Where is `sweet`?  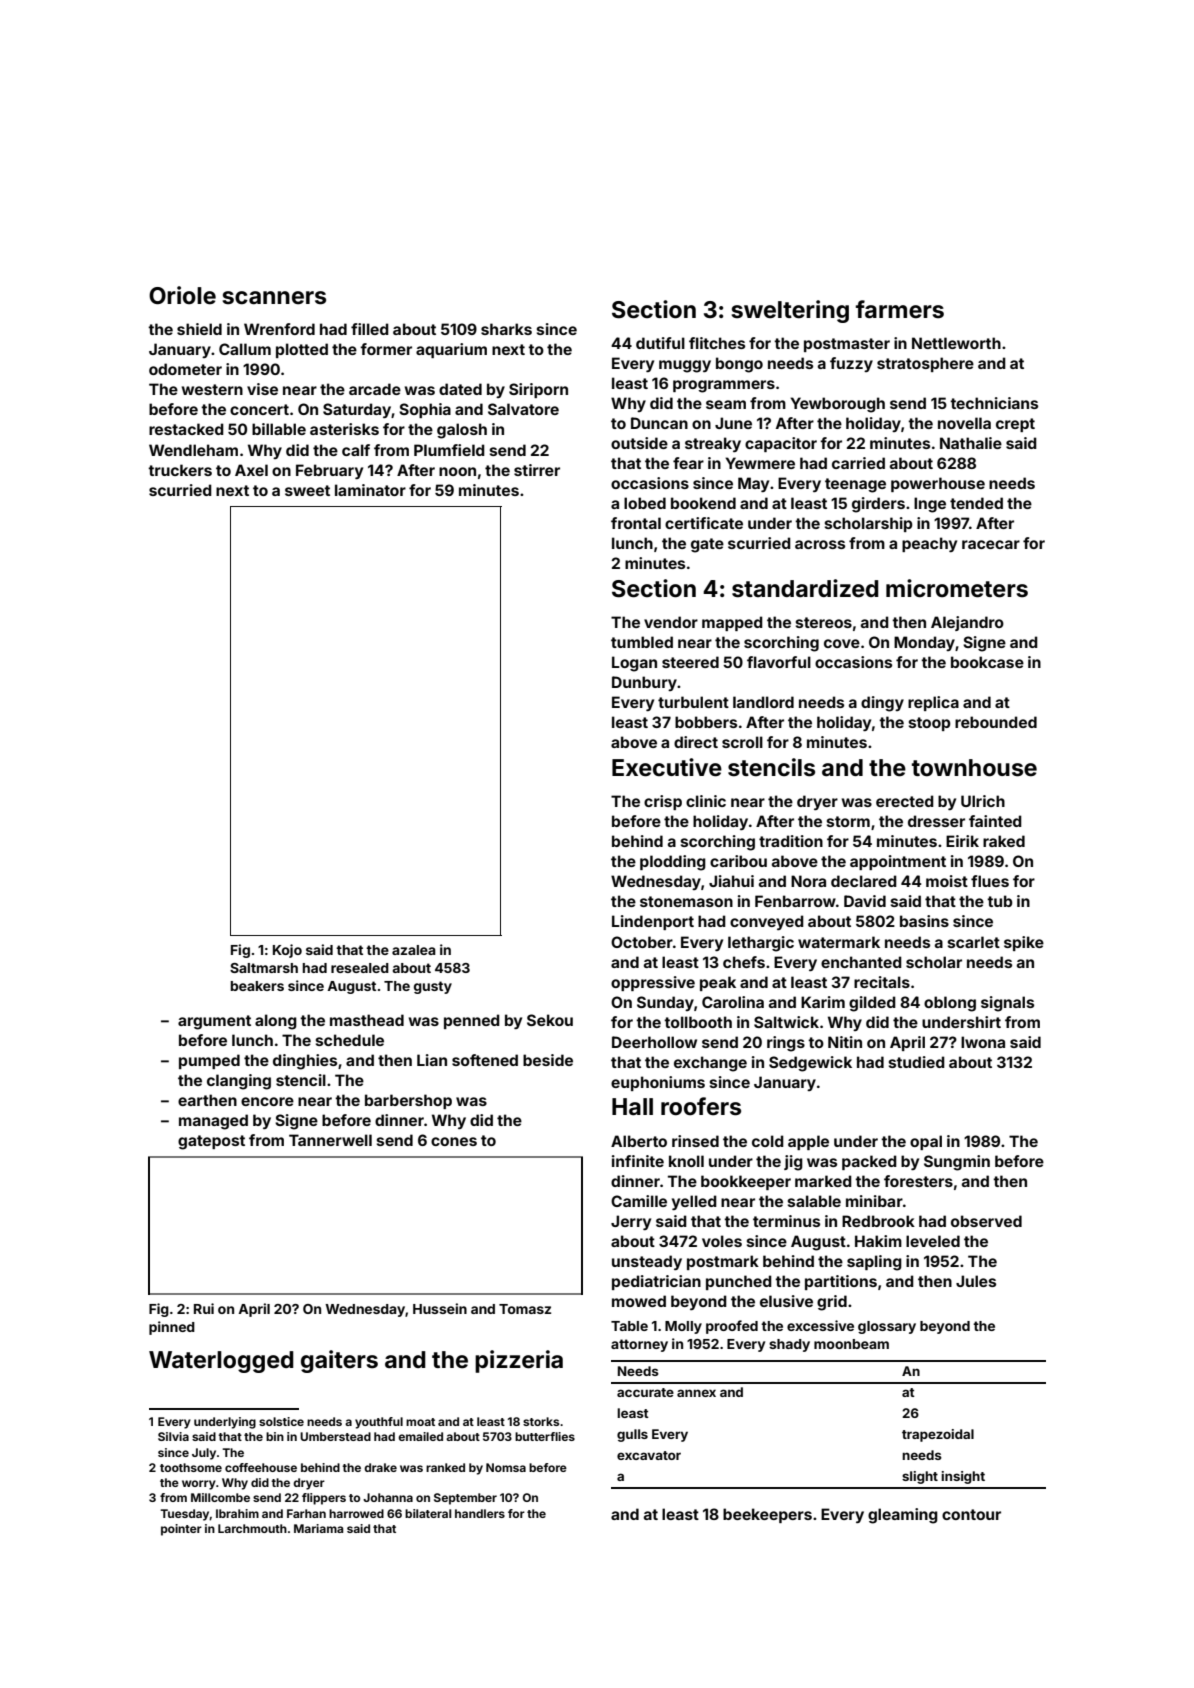 sweet is located at coordinates (307, 490).
